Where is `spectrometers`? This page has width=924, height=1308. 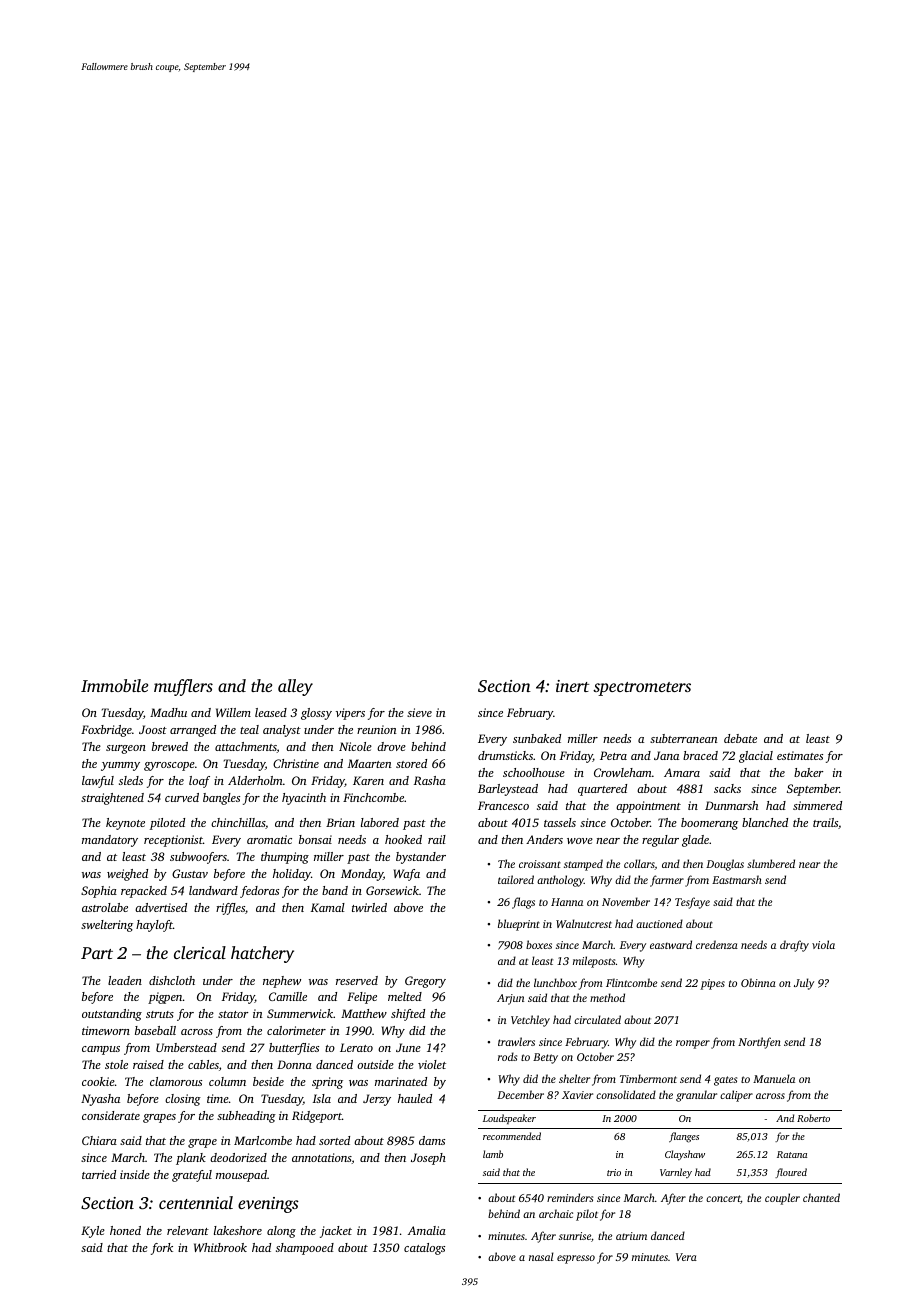 spectrometers is located at coordinates (642, 689).
